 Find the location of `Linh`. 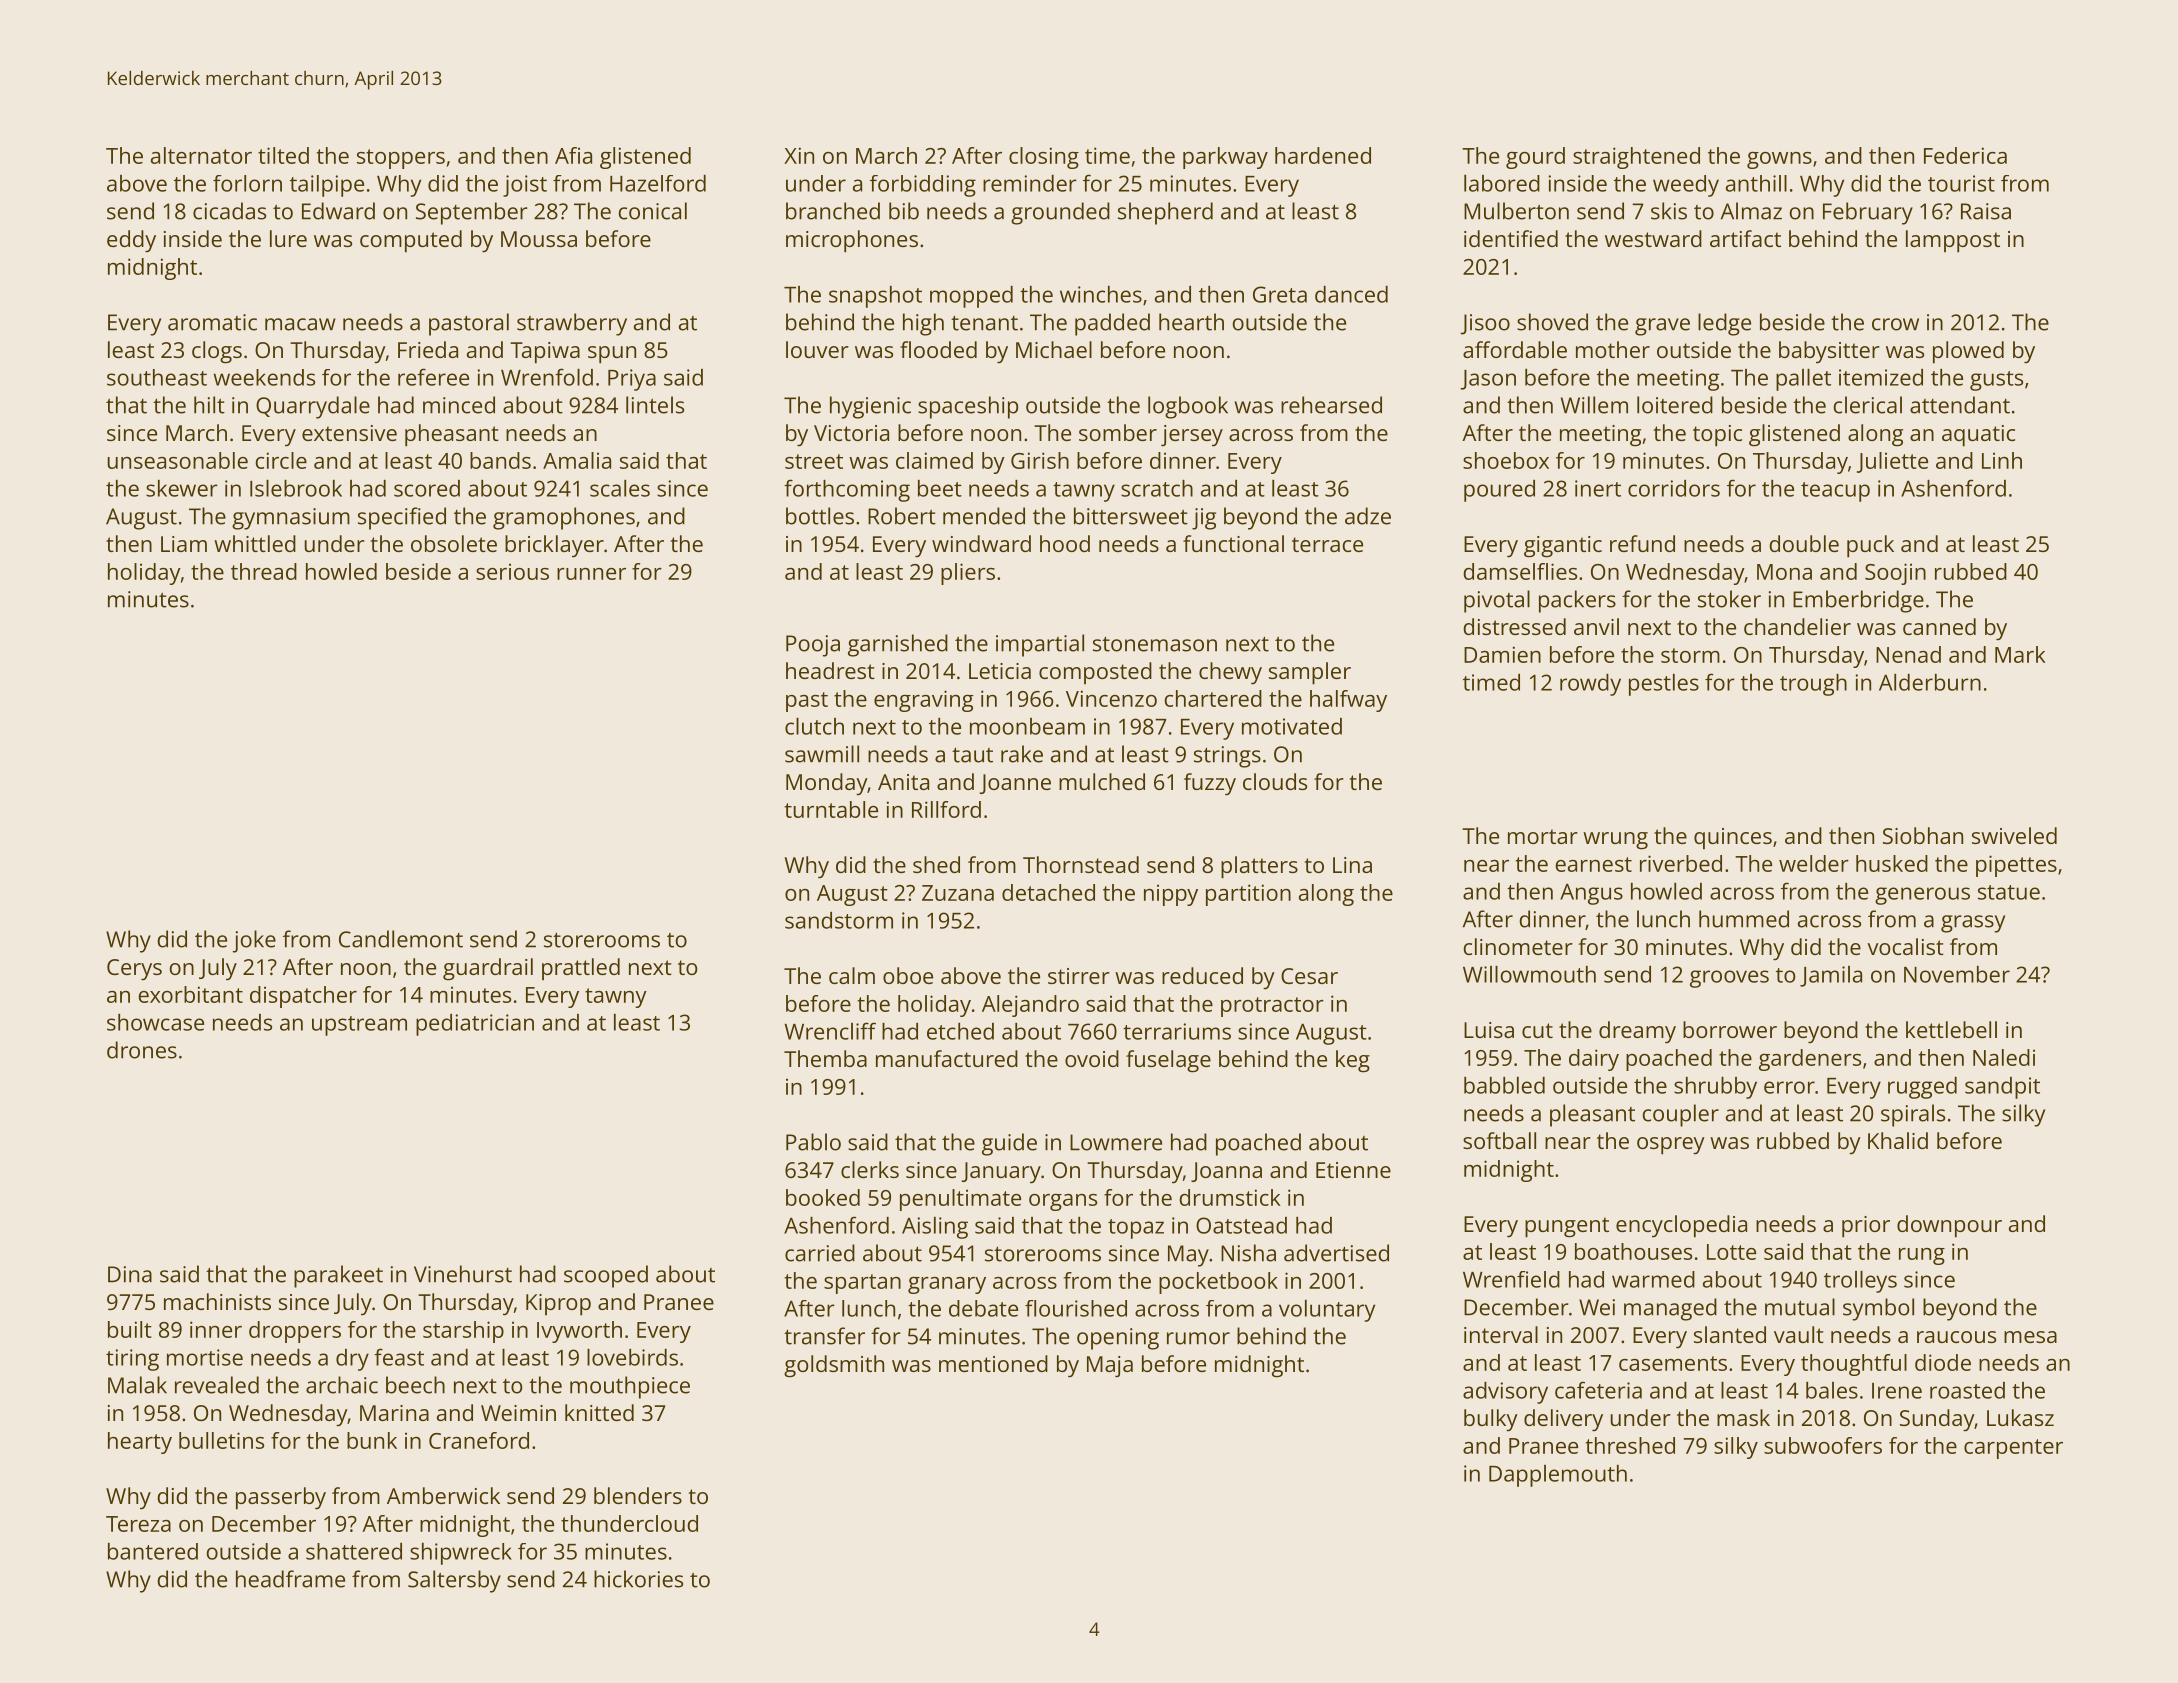

Linh is located at coordinates (2002, 460).
